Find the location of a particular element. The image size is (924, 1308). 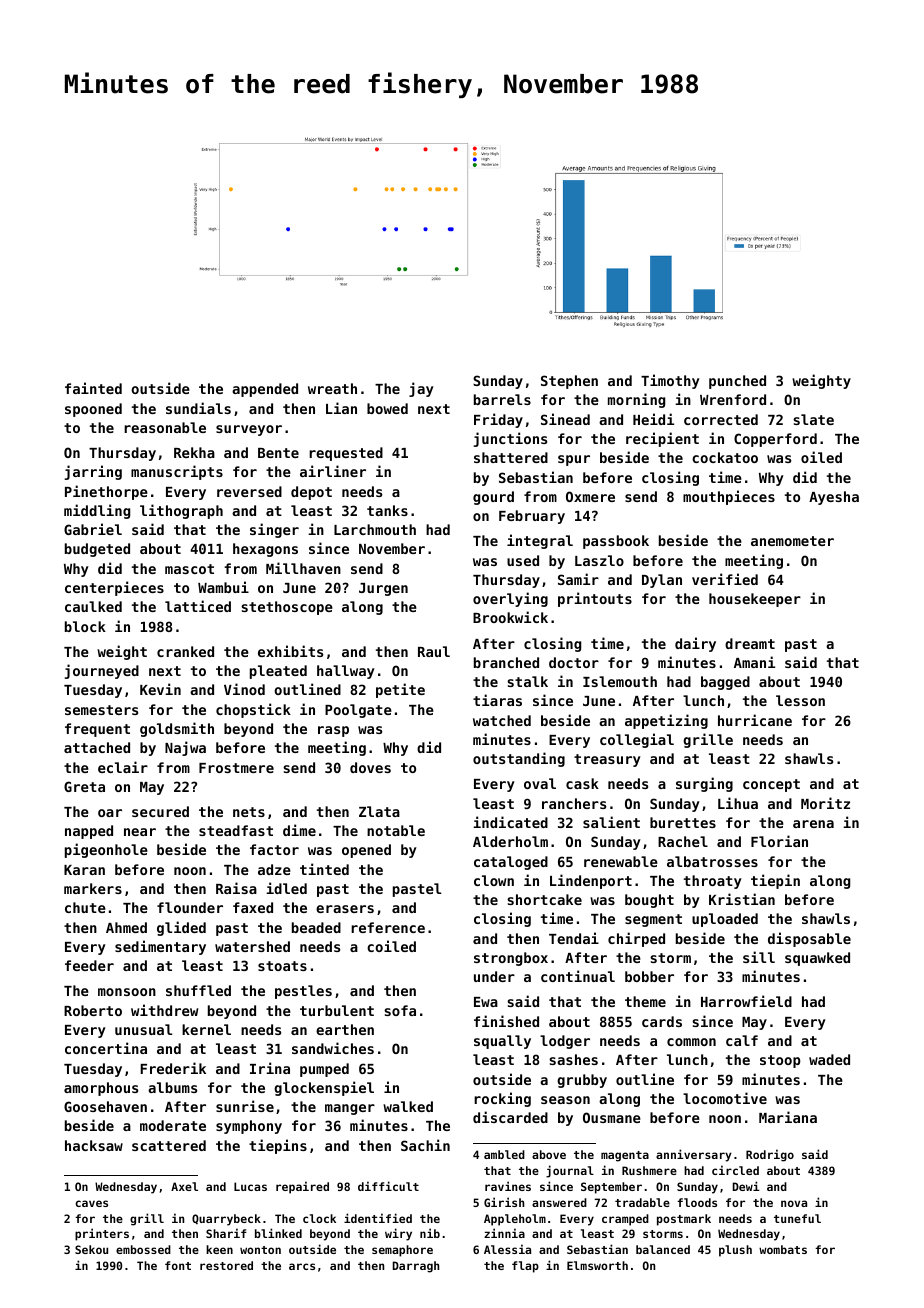

dairy is located at coordinates (695, 644).
